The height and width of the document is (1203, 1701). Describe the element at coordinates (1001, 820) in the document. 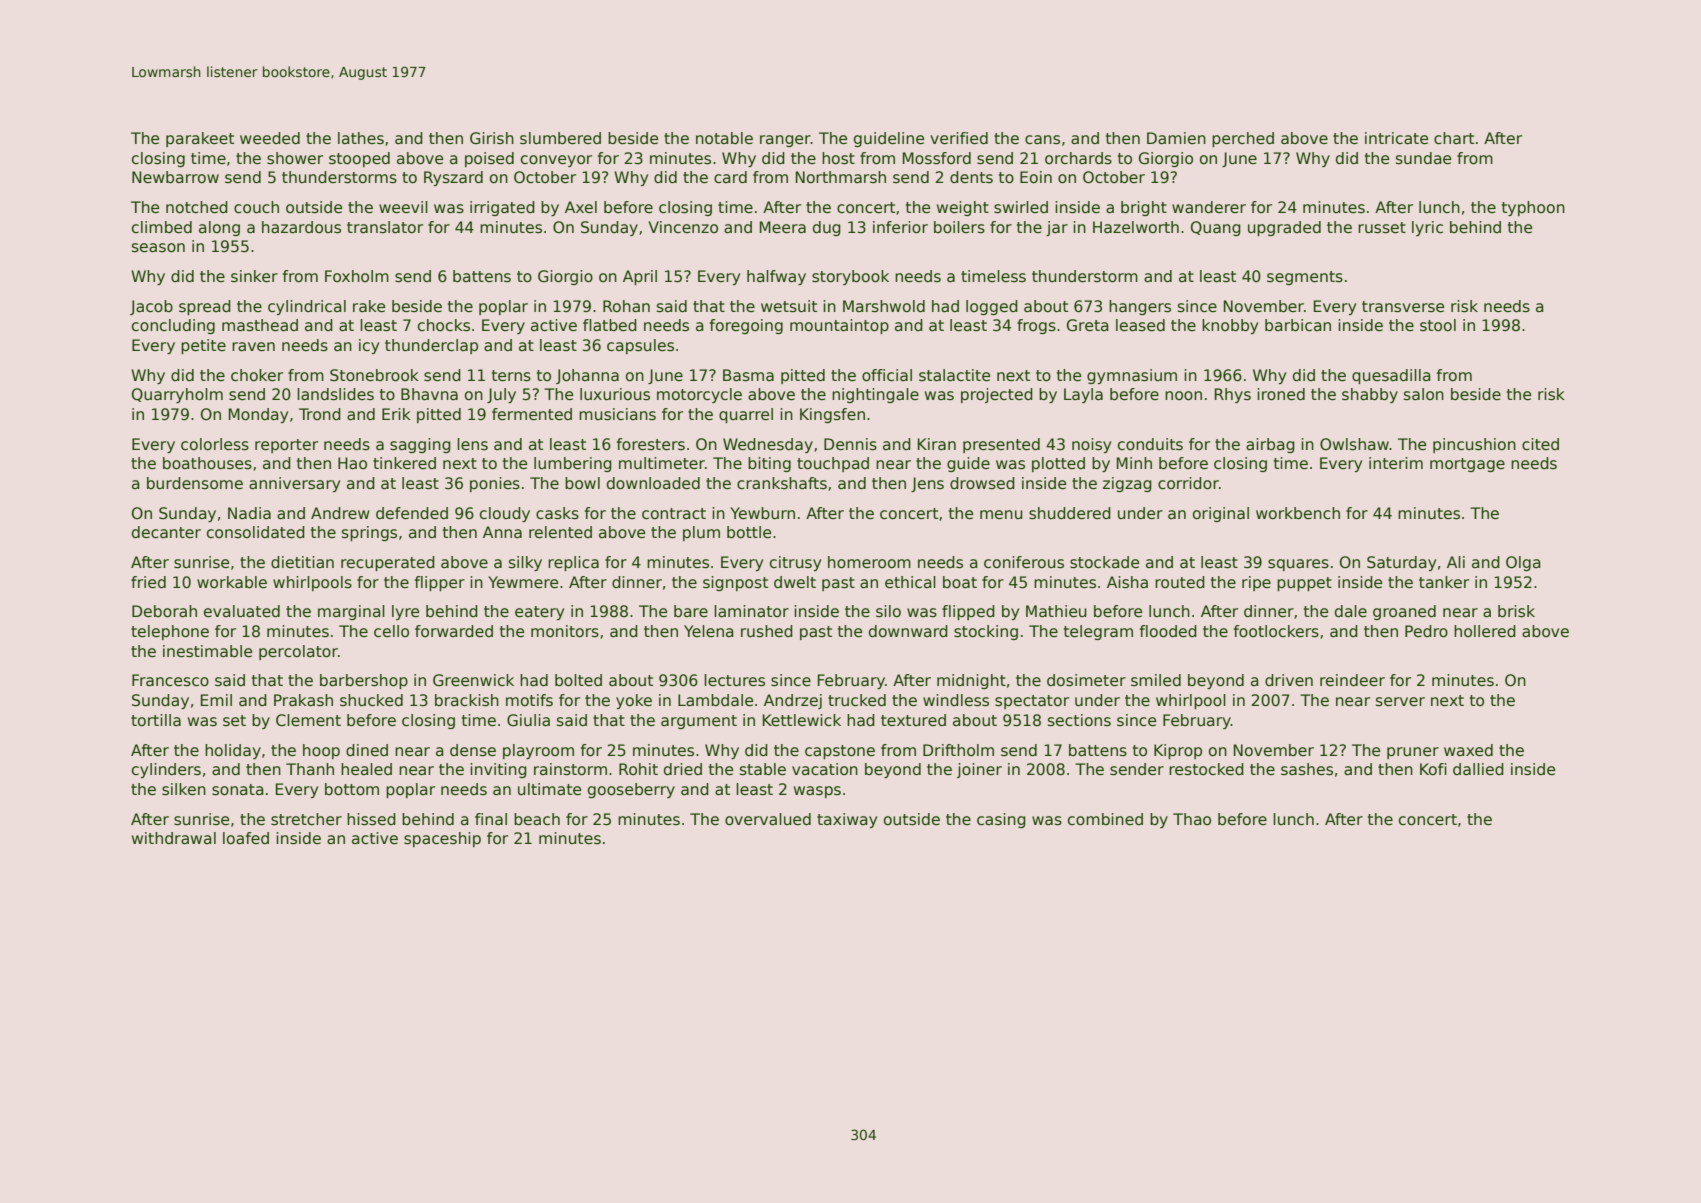

I see `casing` at that location.
